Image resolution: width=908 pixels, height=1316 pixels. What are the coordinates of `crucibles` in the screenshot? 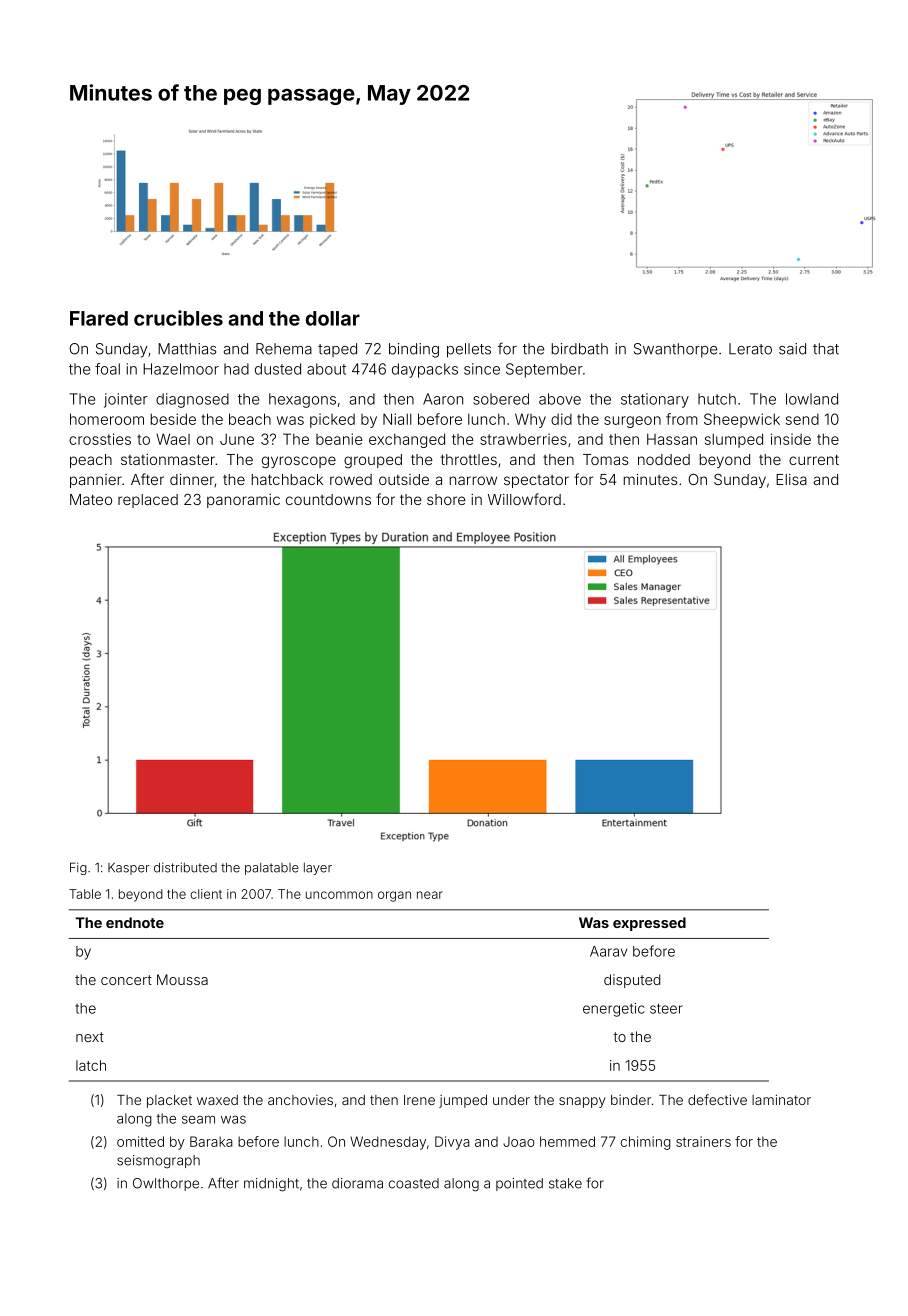 It's located at (178, 318).
